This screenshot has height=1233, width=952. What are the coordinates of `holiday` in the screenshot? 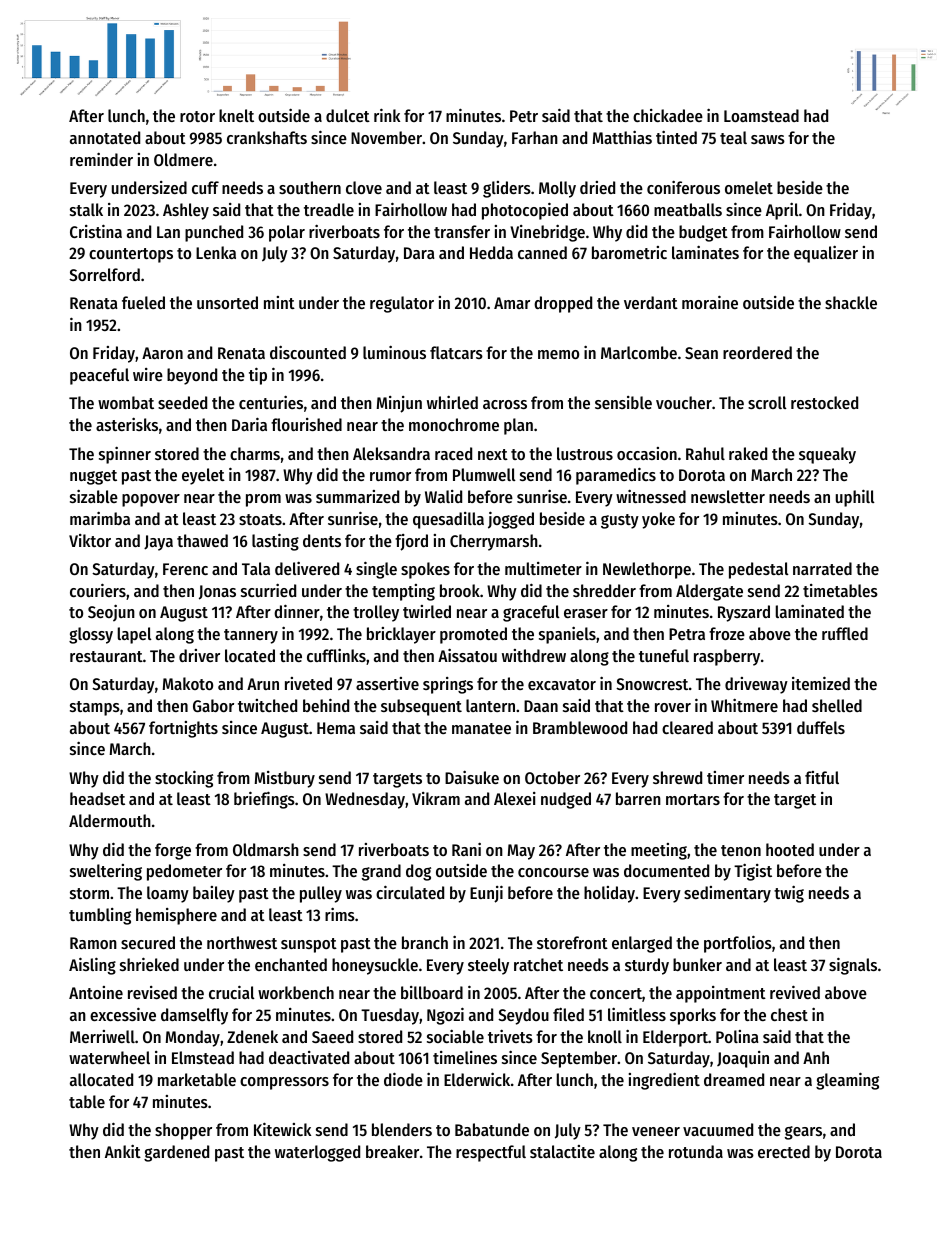 It's located at (610, 894).
